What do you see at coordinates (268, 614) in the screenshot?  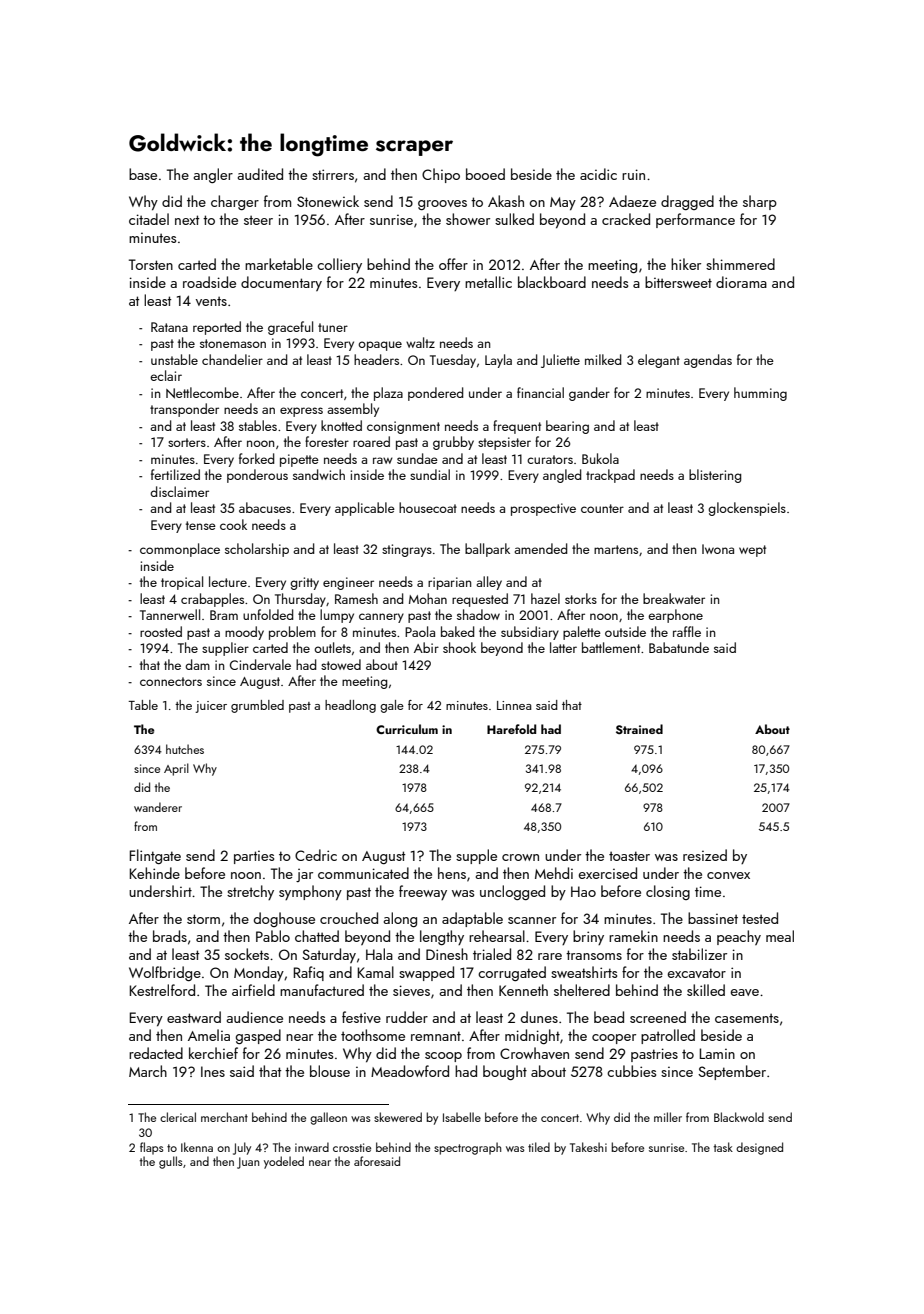 I see `unfolded` at bounding box center [268, 614].
